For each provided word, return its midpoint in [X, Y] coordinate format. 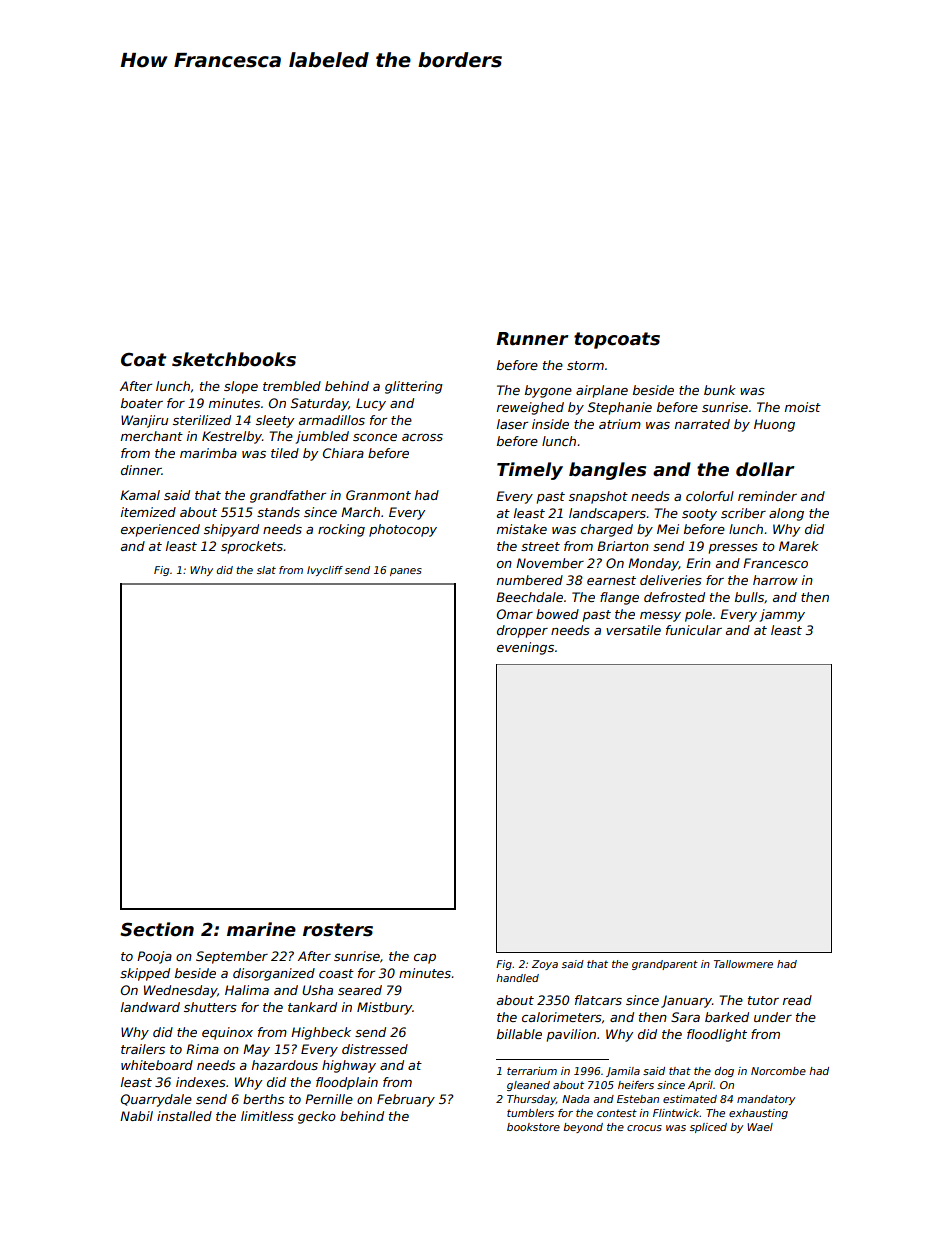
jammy [782, 615]
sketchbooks [234, 359]
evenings [525, 648]
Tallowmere [743, 964]
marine [261, 929]
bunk [720, 390]
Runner [532, 339]
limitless [267, 1116]
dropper [522, 631]
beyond [583, 1128]
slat [266, 570]
